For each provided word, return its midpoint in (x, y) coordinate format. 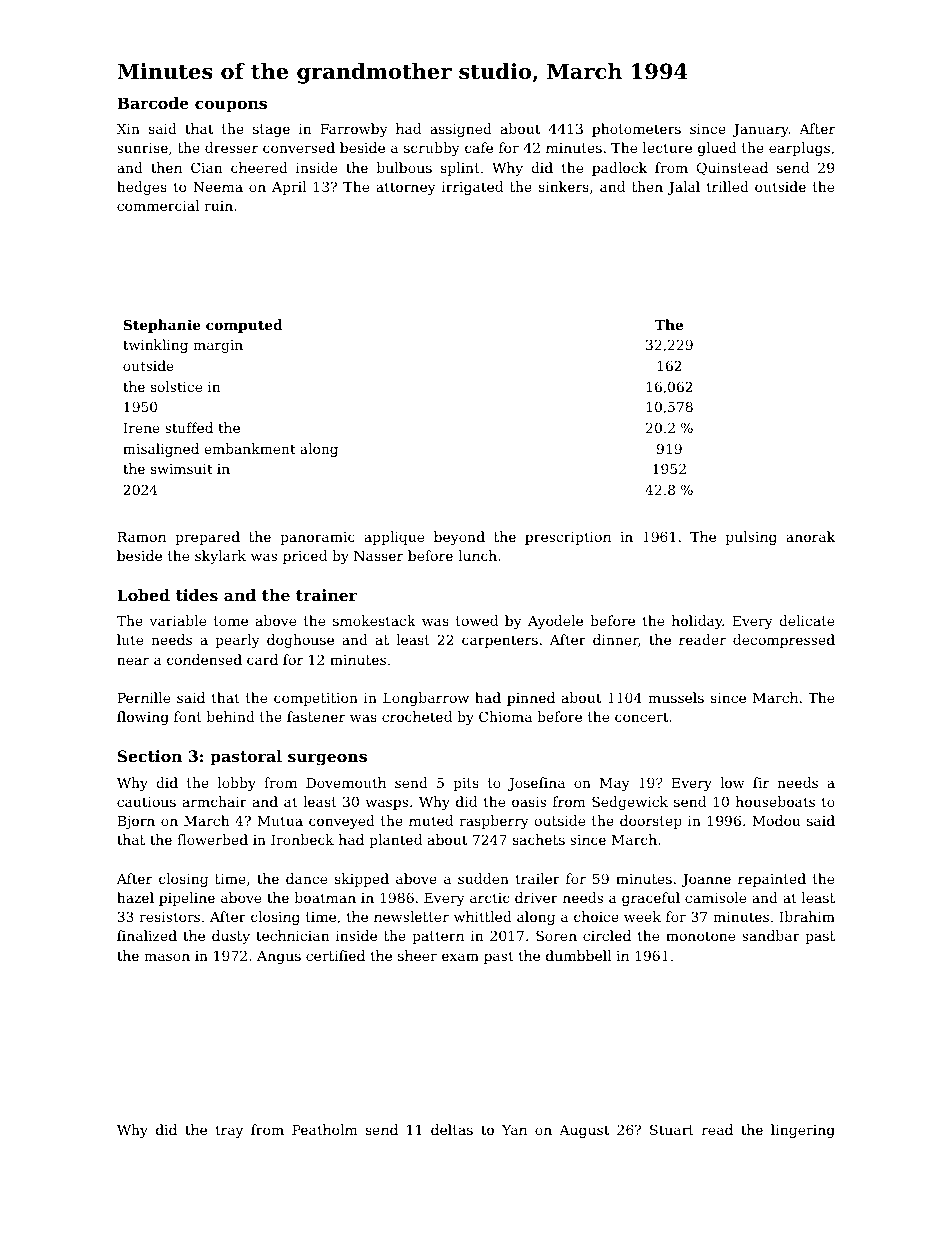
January (761, 130)
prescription (568, 538)
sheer (417, 955)
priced (305, 557)
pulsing (751, 538)
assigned (461, 130)
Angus (279, 957)
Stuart (672, 1129)
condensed (204, 659)
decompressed (784, 641)
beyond (459, 538)
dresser (231, 147)
